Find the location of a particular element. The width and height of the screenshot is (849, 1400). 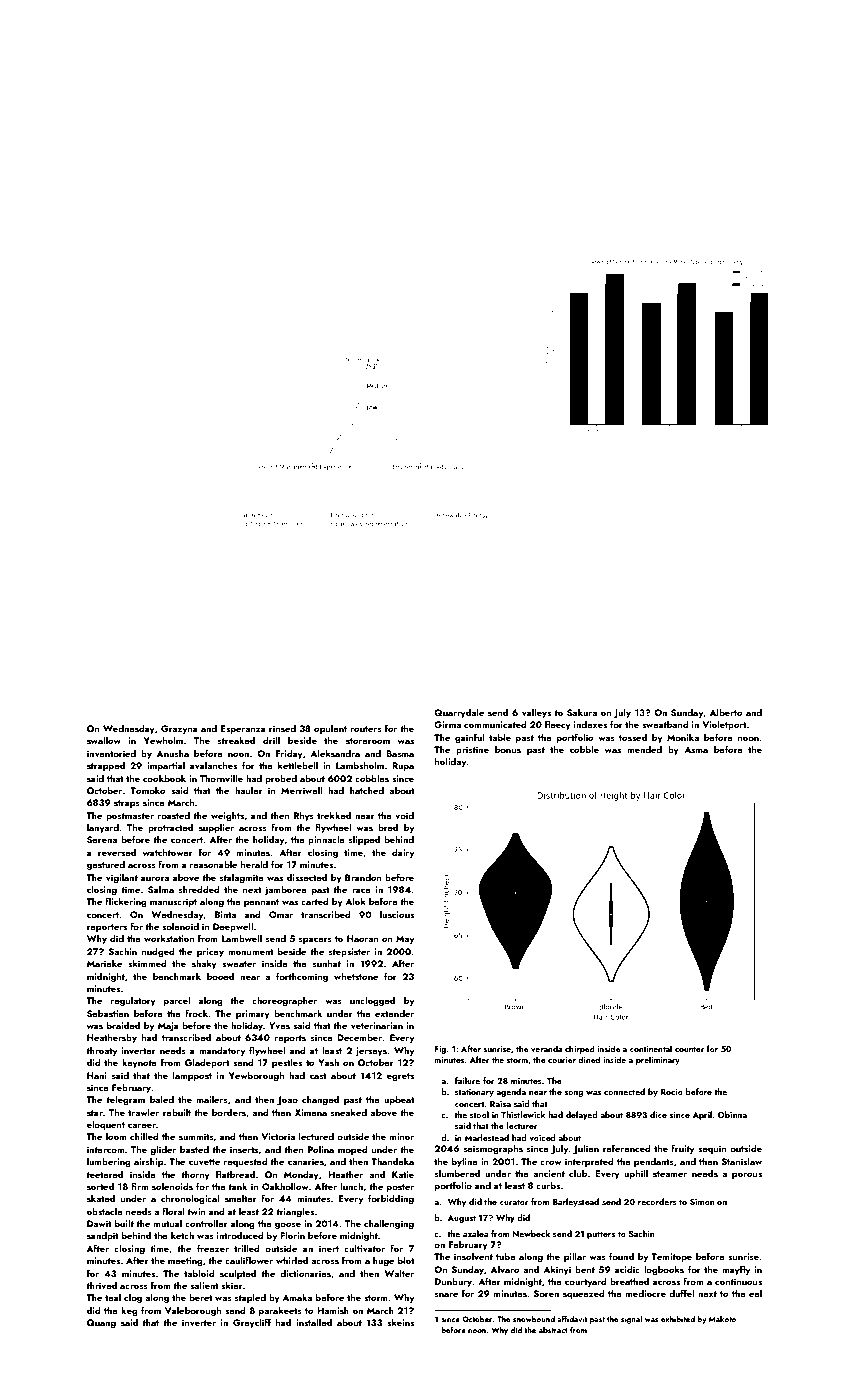

lumbering is located at coordinates (109, 1162).
